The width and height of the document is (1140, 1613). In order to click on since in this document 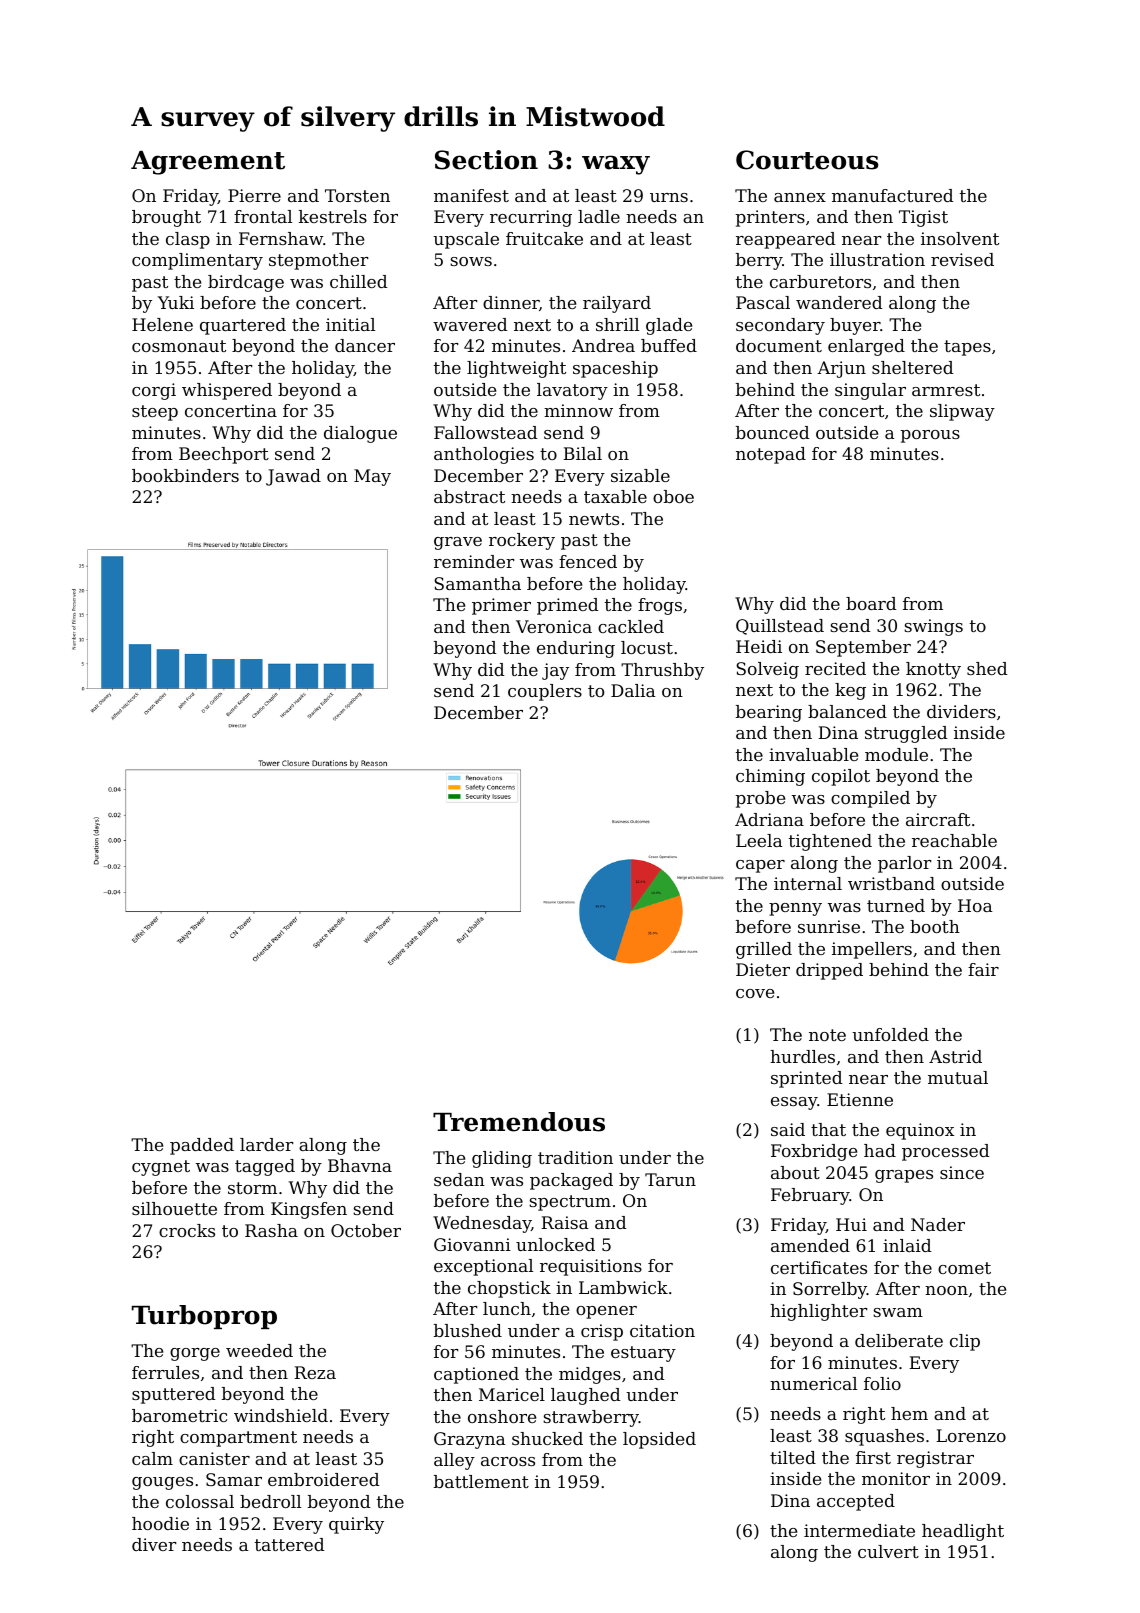, I will do `click(962, 1172)`.
